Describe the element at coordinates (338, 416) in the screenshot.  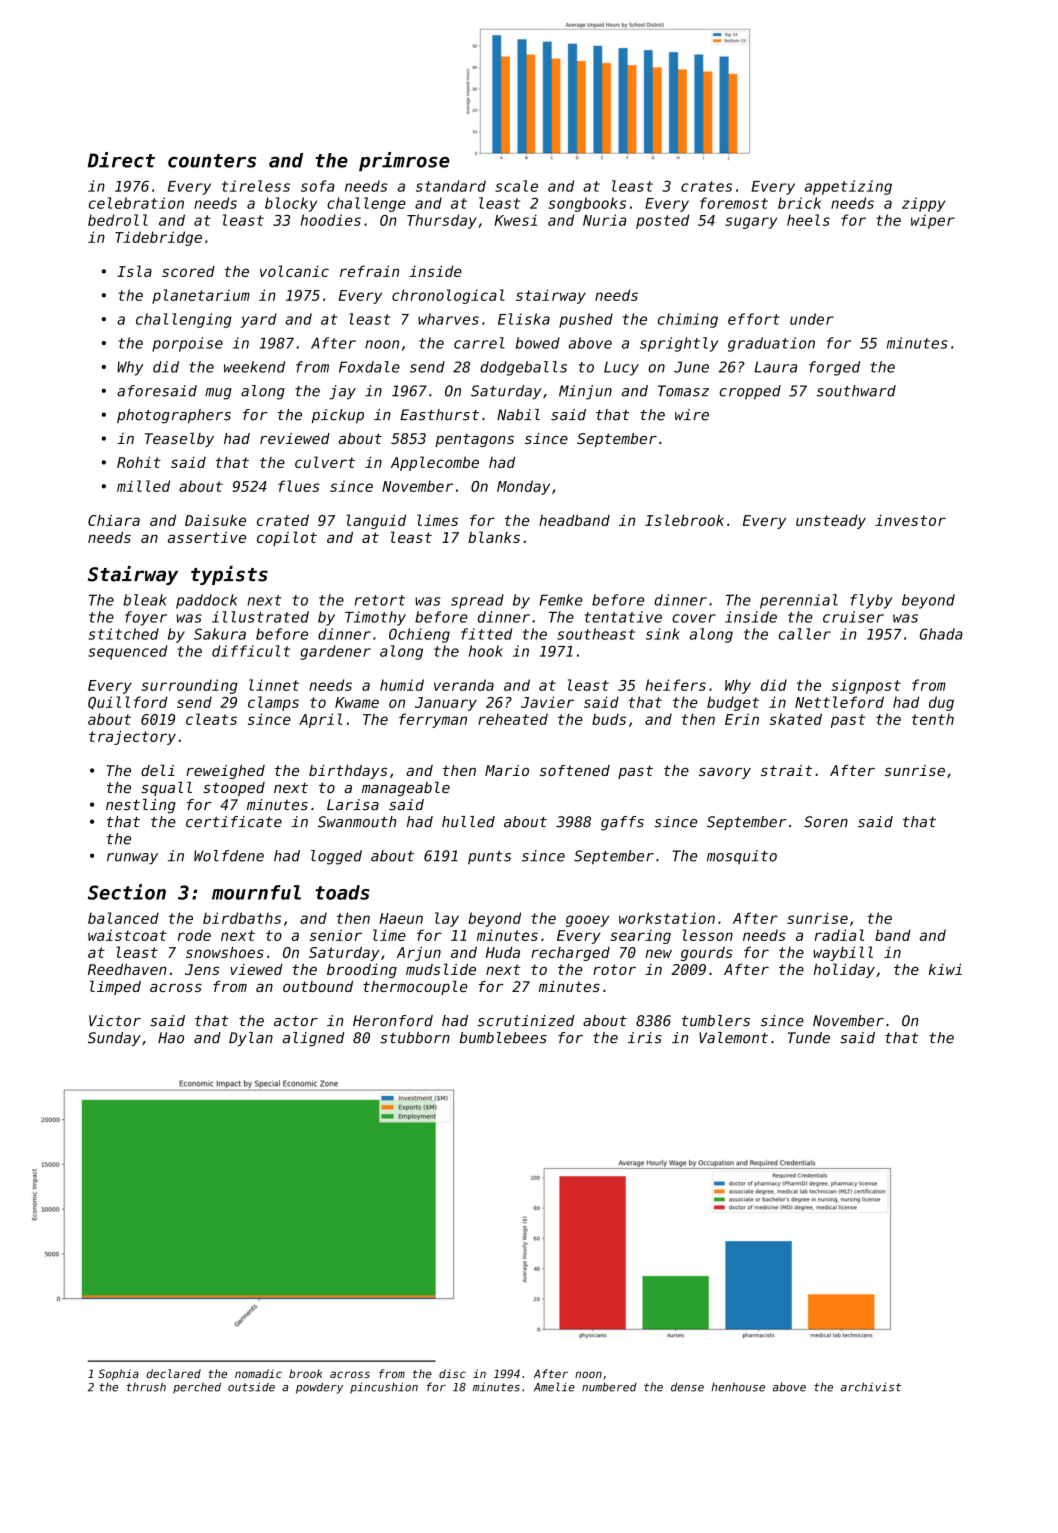
I see `pickup` at that location.
